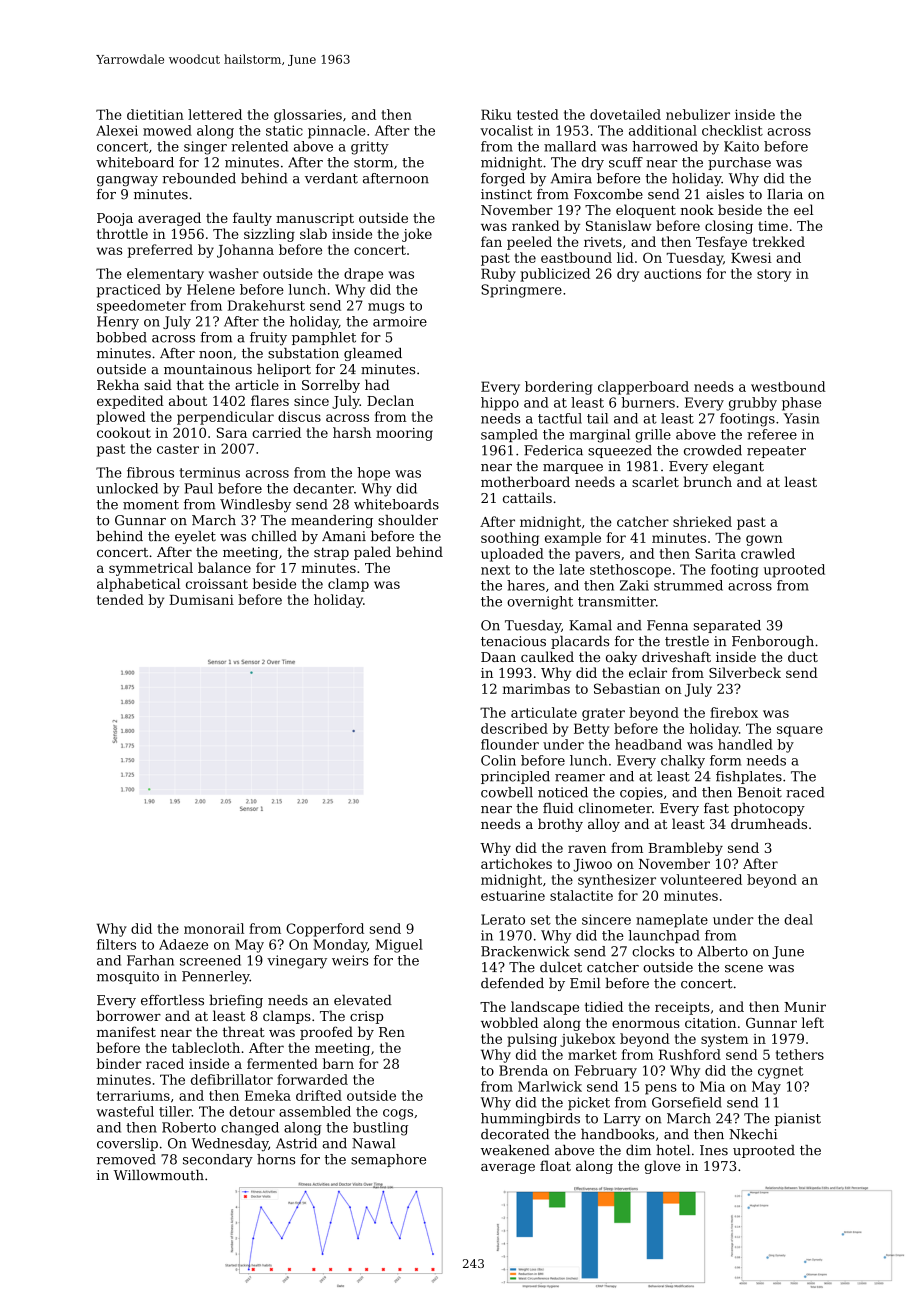 Image resolution: width=924 pixels, height=1308 pixels. Describe the element at coordinates (160, 251) in the image. I see `preferred` at that location.
